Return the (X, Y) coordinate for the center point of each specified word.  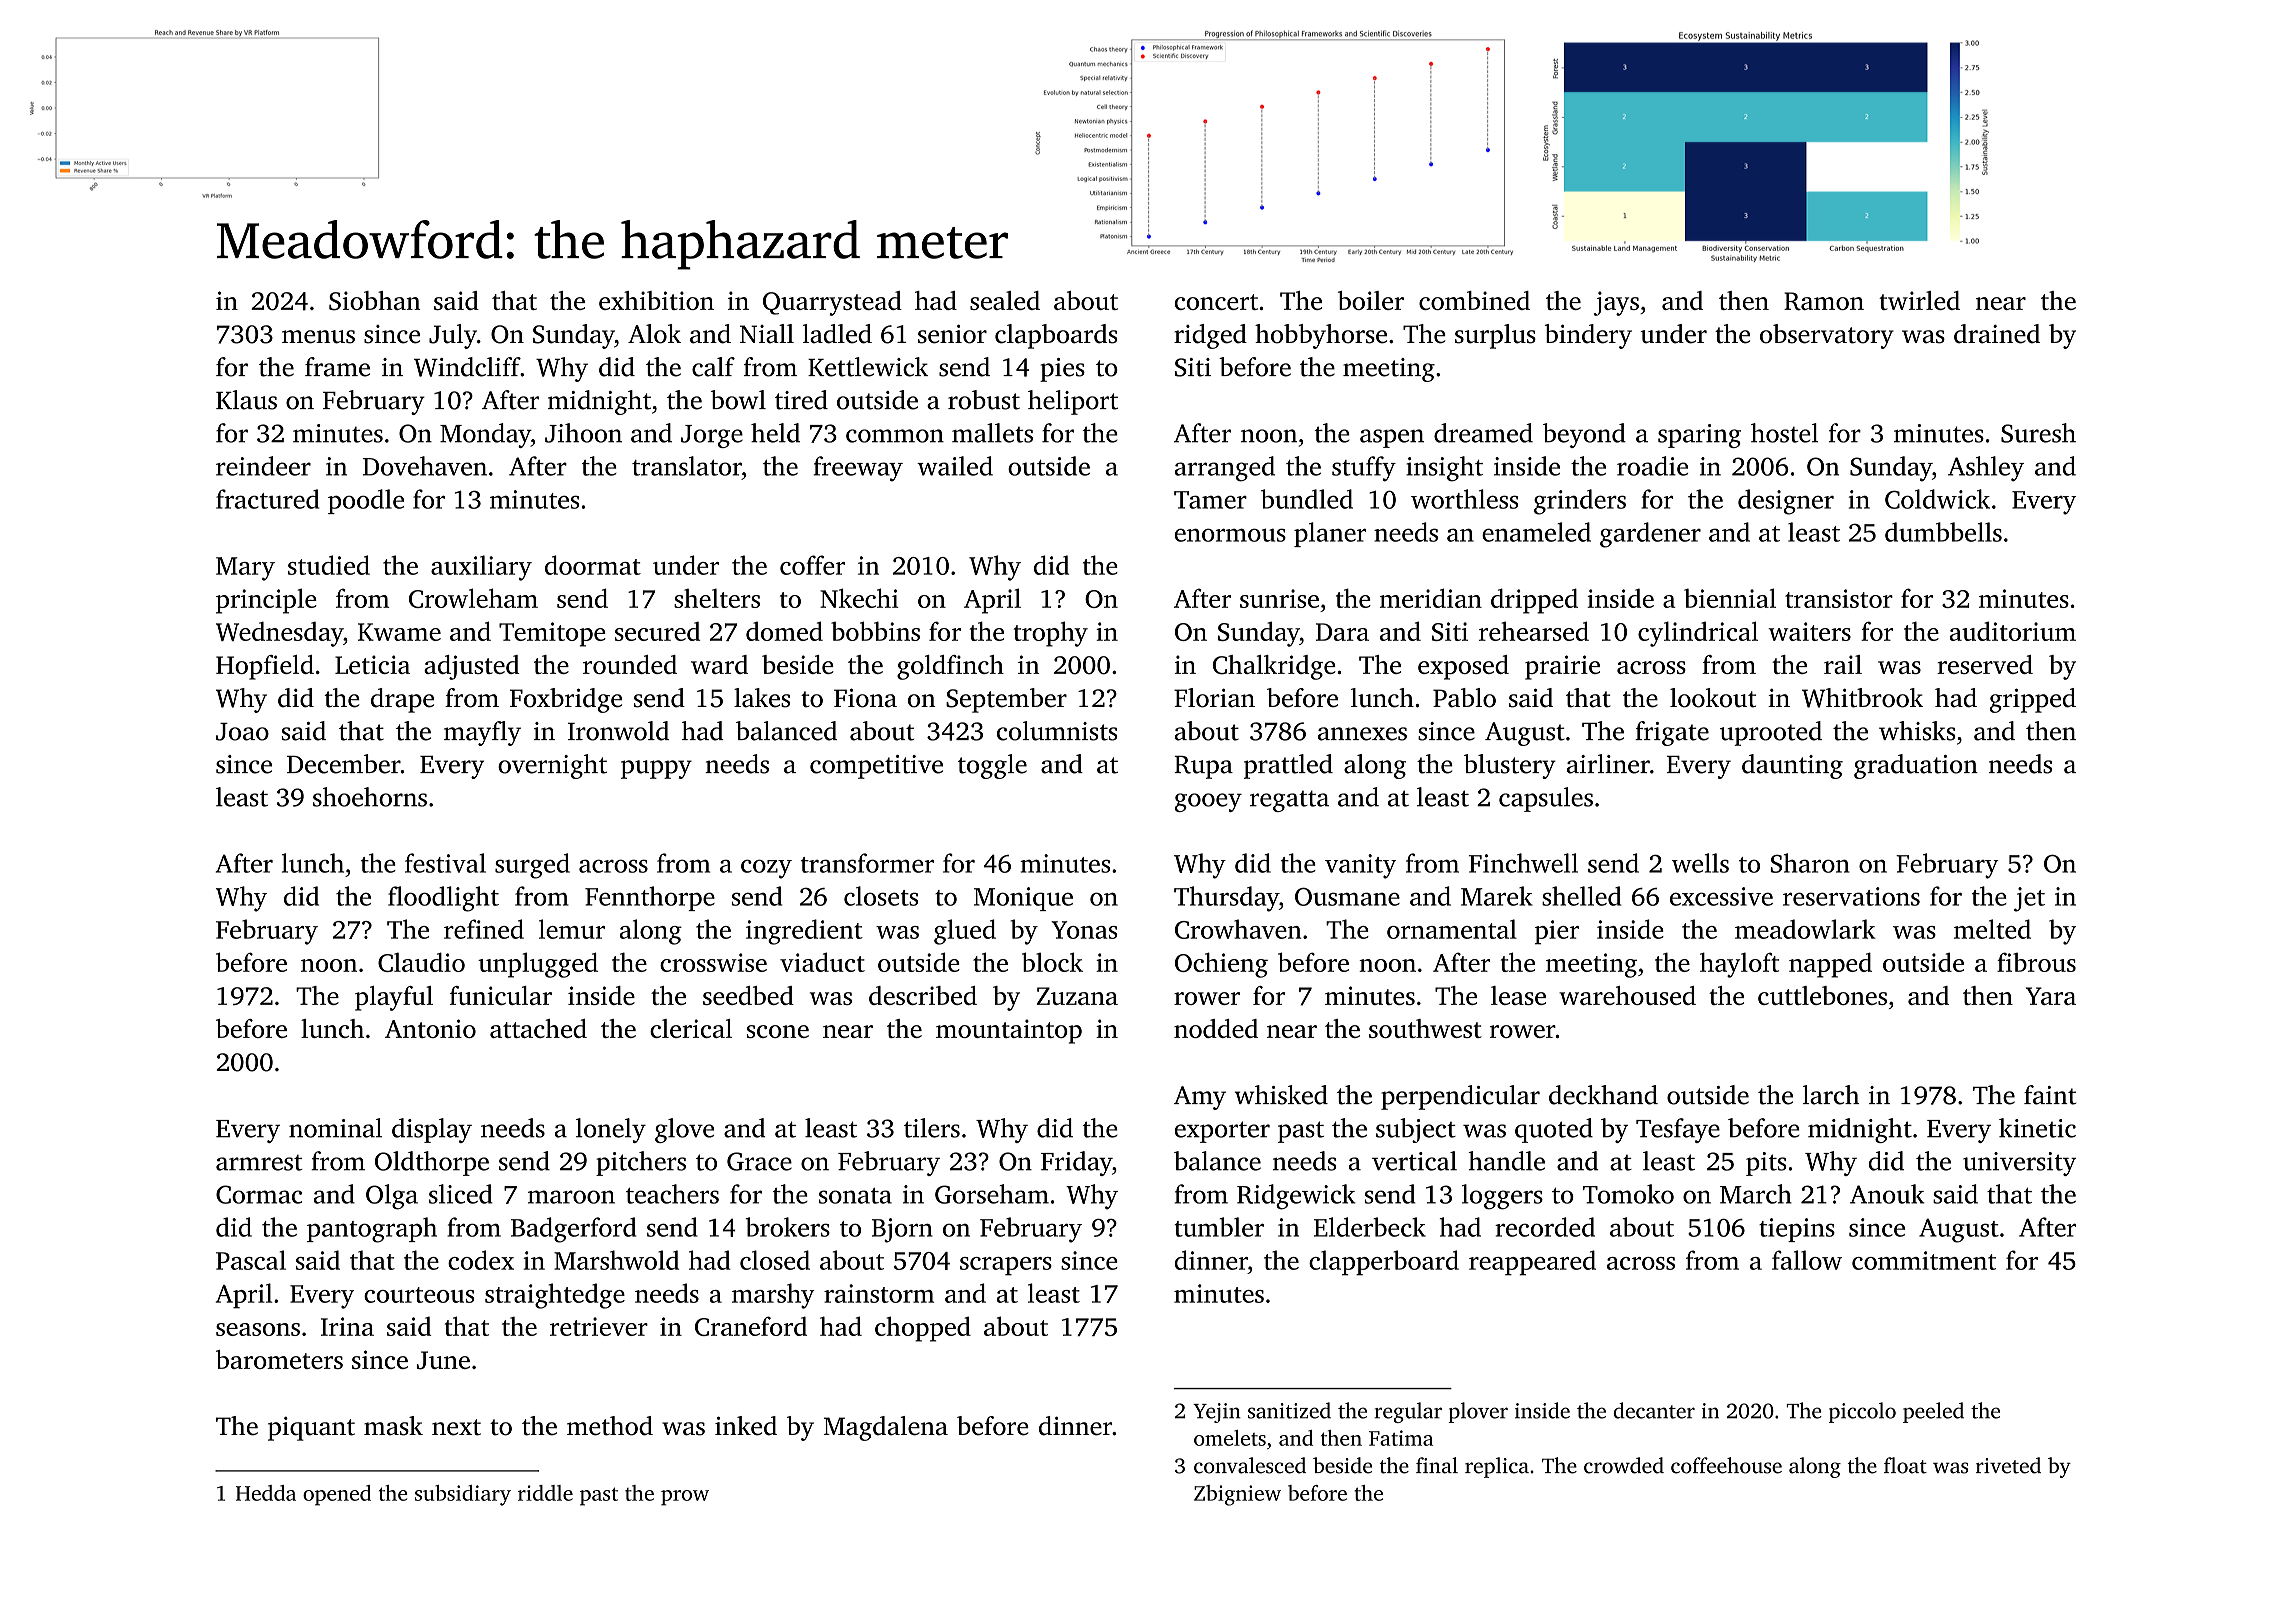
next (456, 1427)
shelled (1581, 896)
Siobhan (374, 301)
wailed (955, 466)
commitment (1924, 1260)
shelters (717, 598)
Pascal (251, 1260)
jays (1616, 303)
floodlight (443, 899)
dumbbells (1943, 532)
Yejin (1217, 1413)
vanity (1360, 866)
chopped (923, 1329)
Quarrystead (832, 303)
